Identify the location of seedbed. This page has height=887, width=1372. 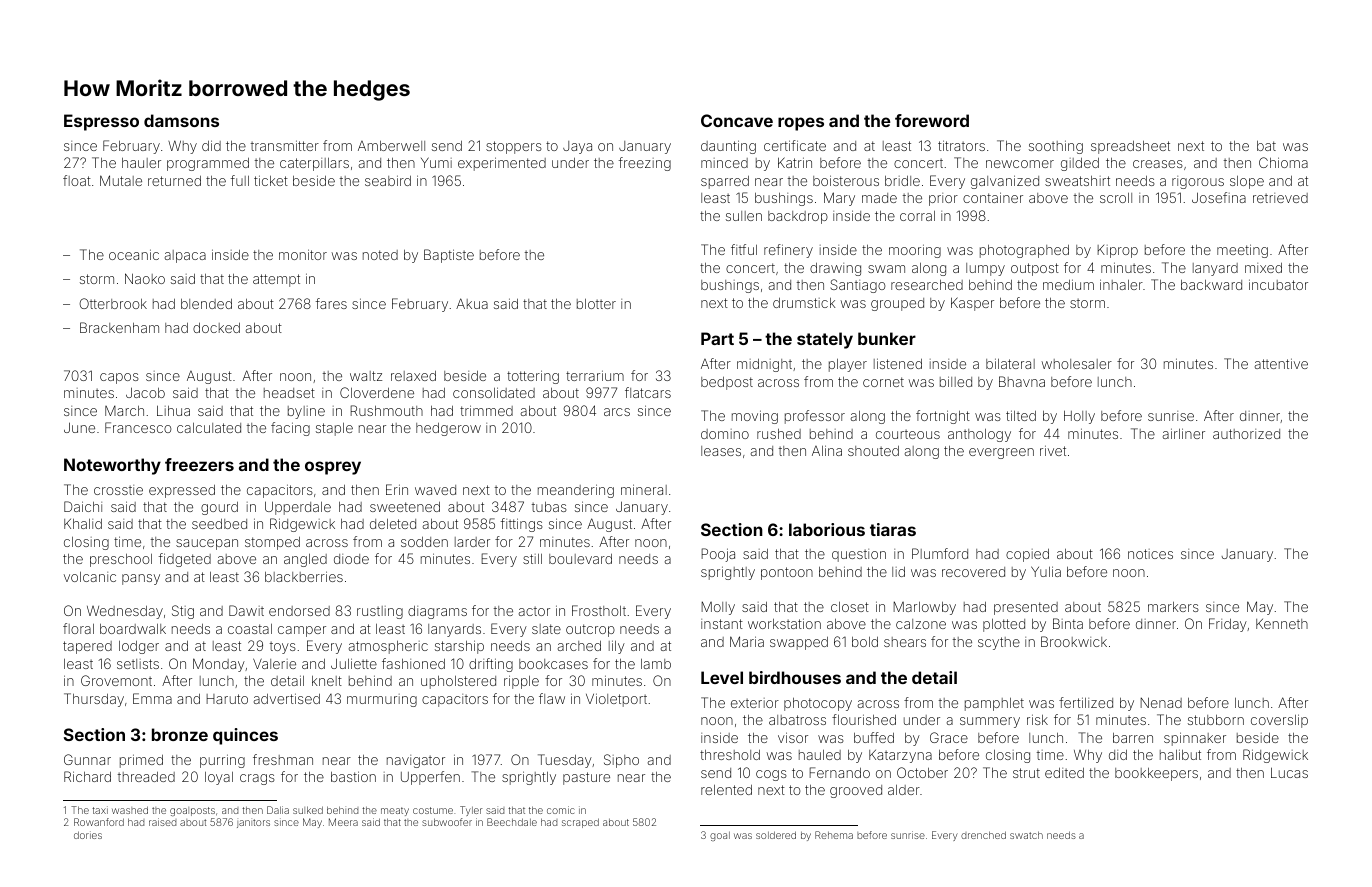
(219, 524).
